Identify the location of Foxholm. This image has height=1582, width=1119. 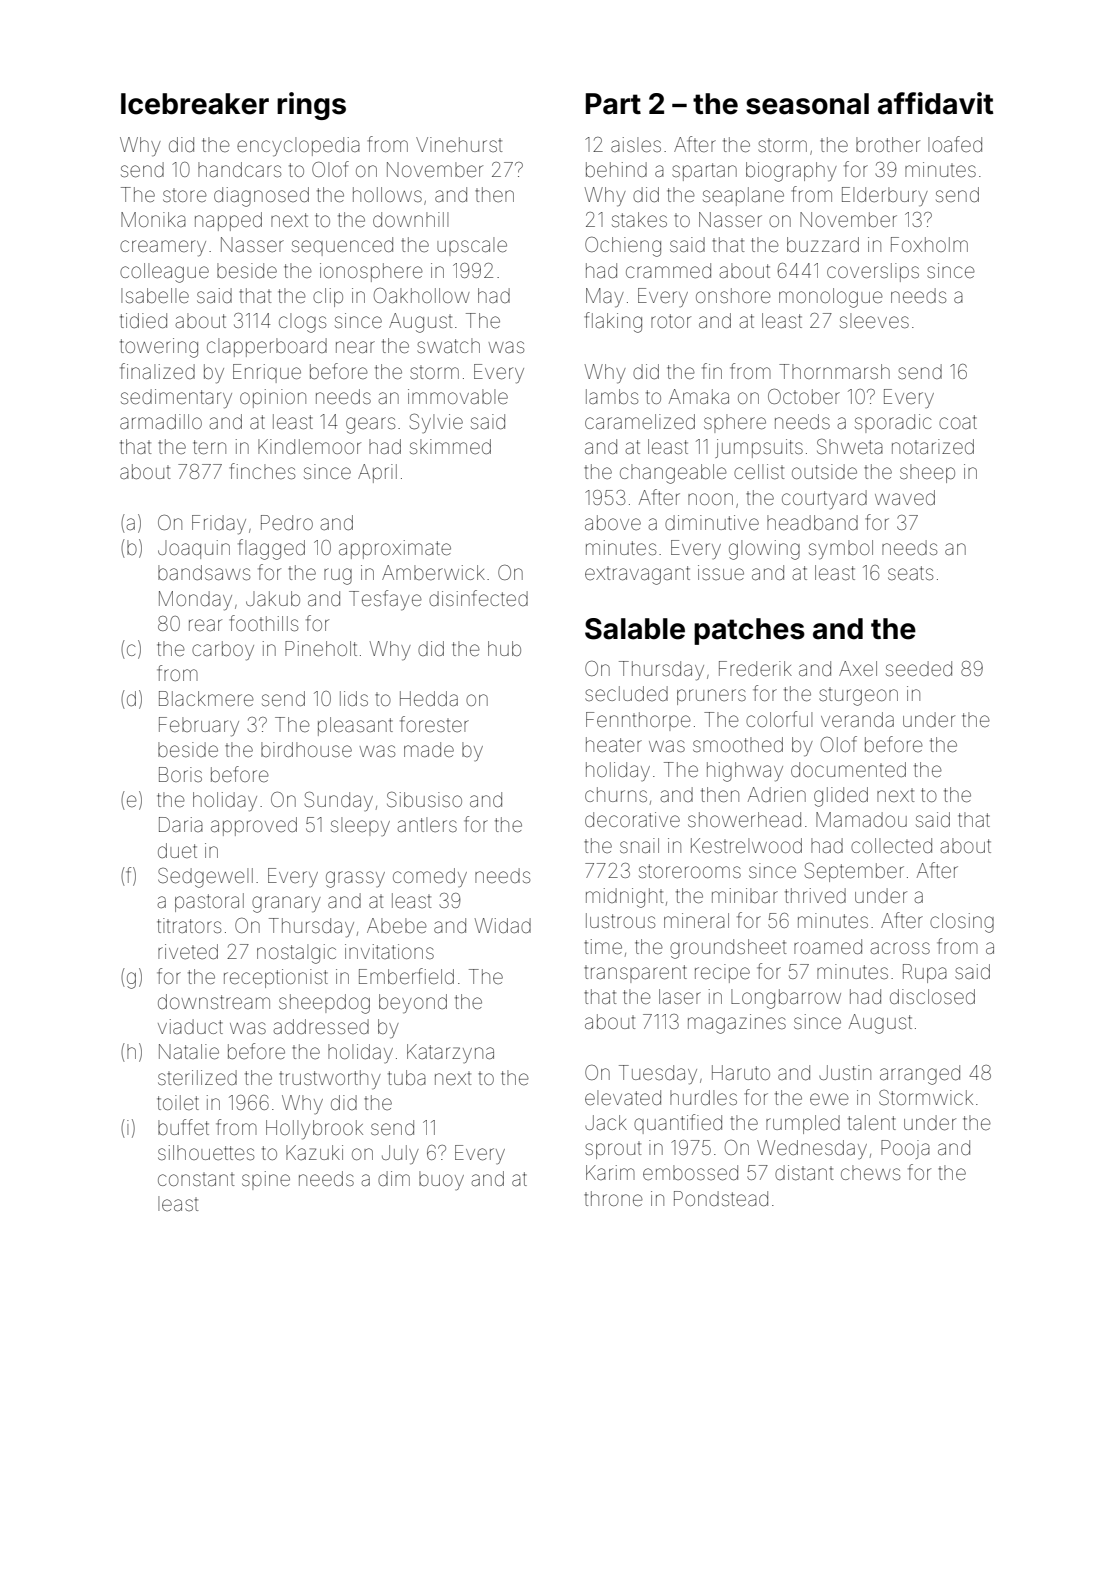
(929, 244).
